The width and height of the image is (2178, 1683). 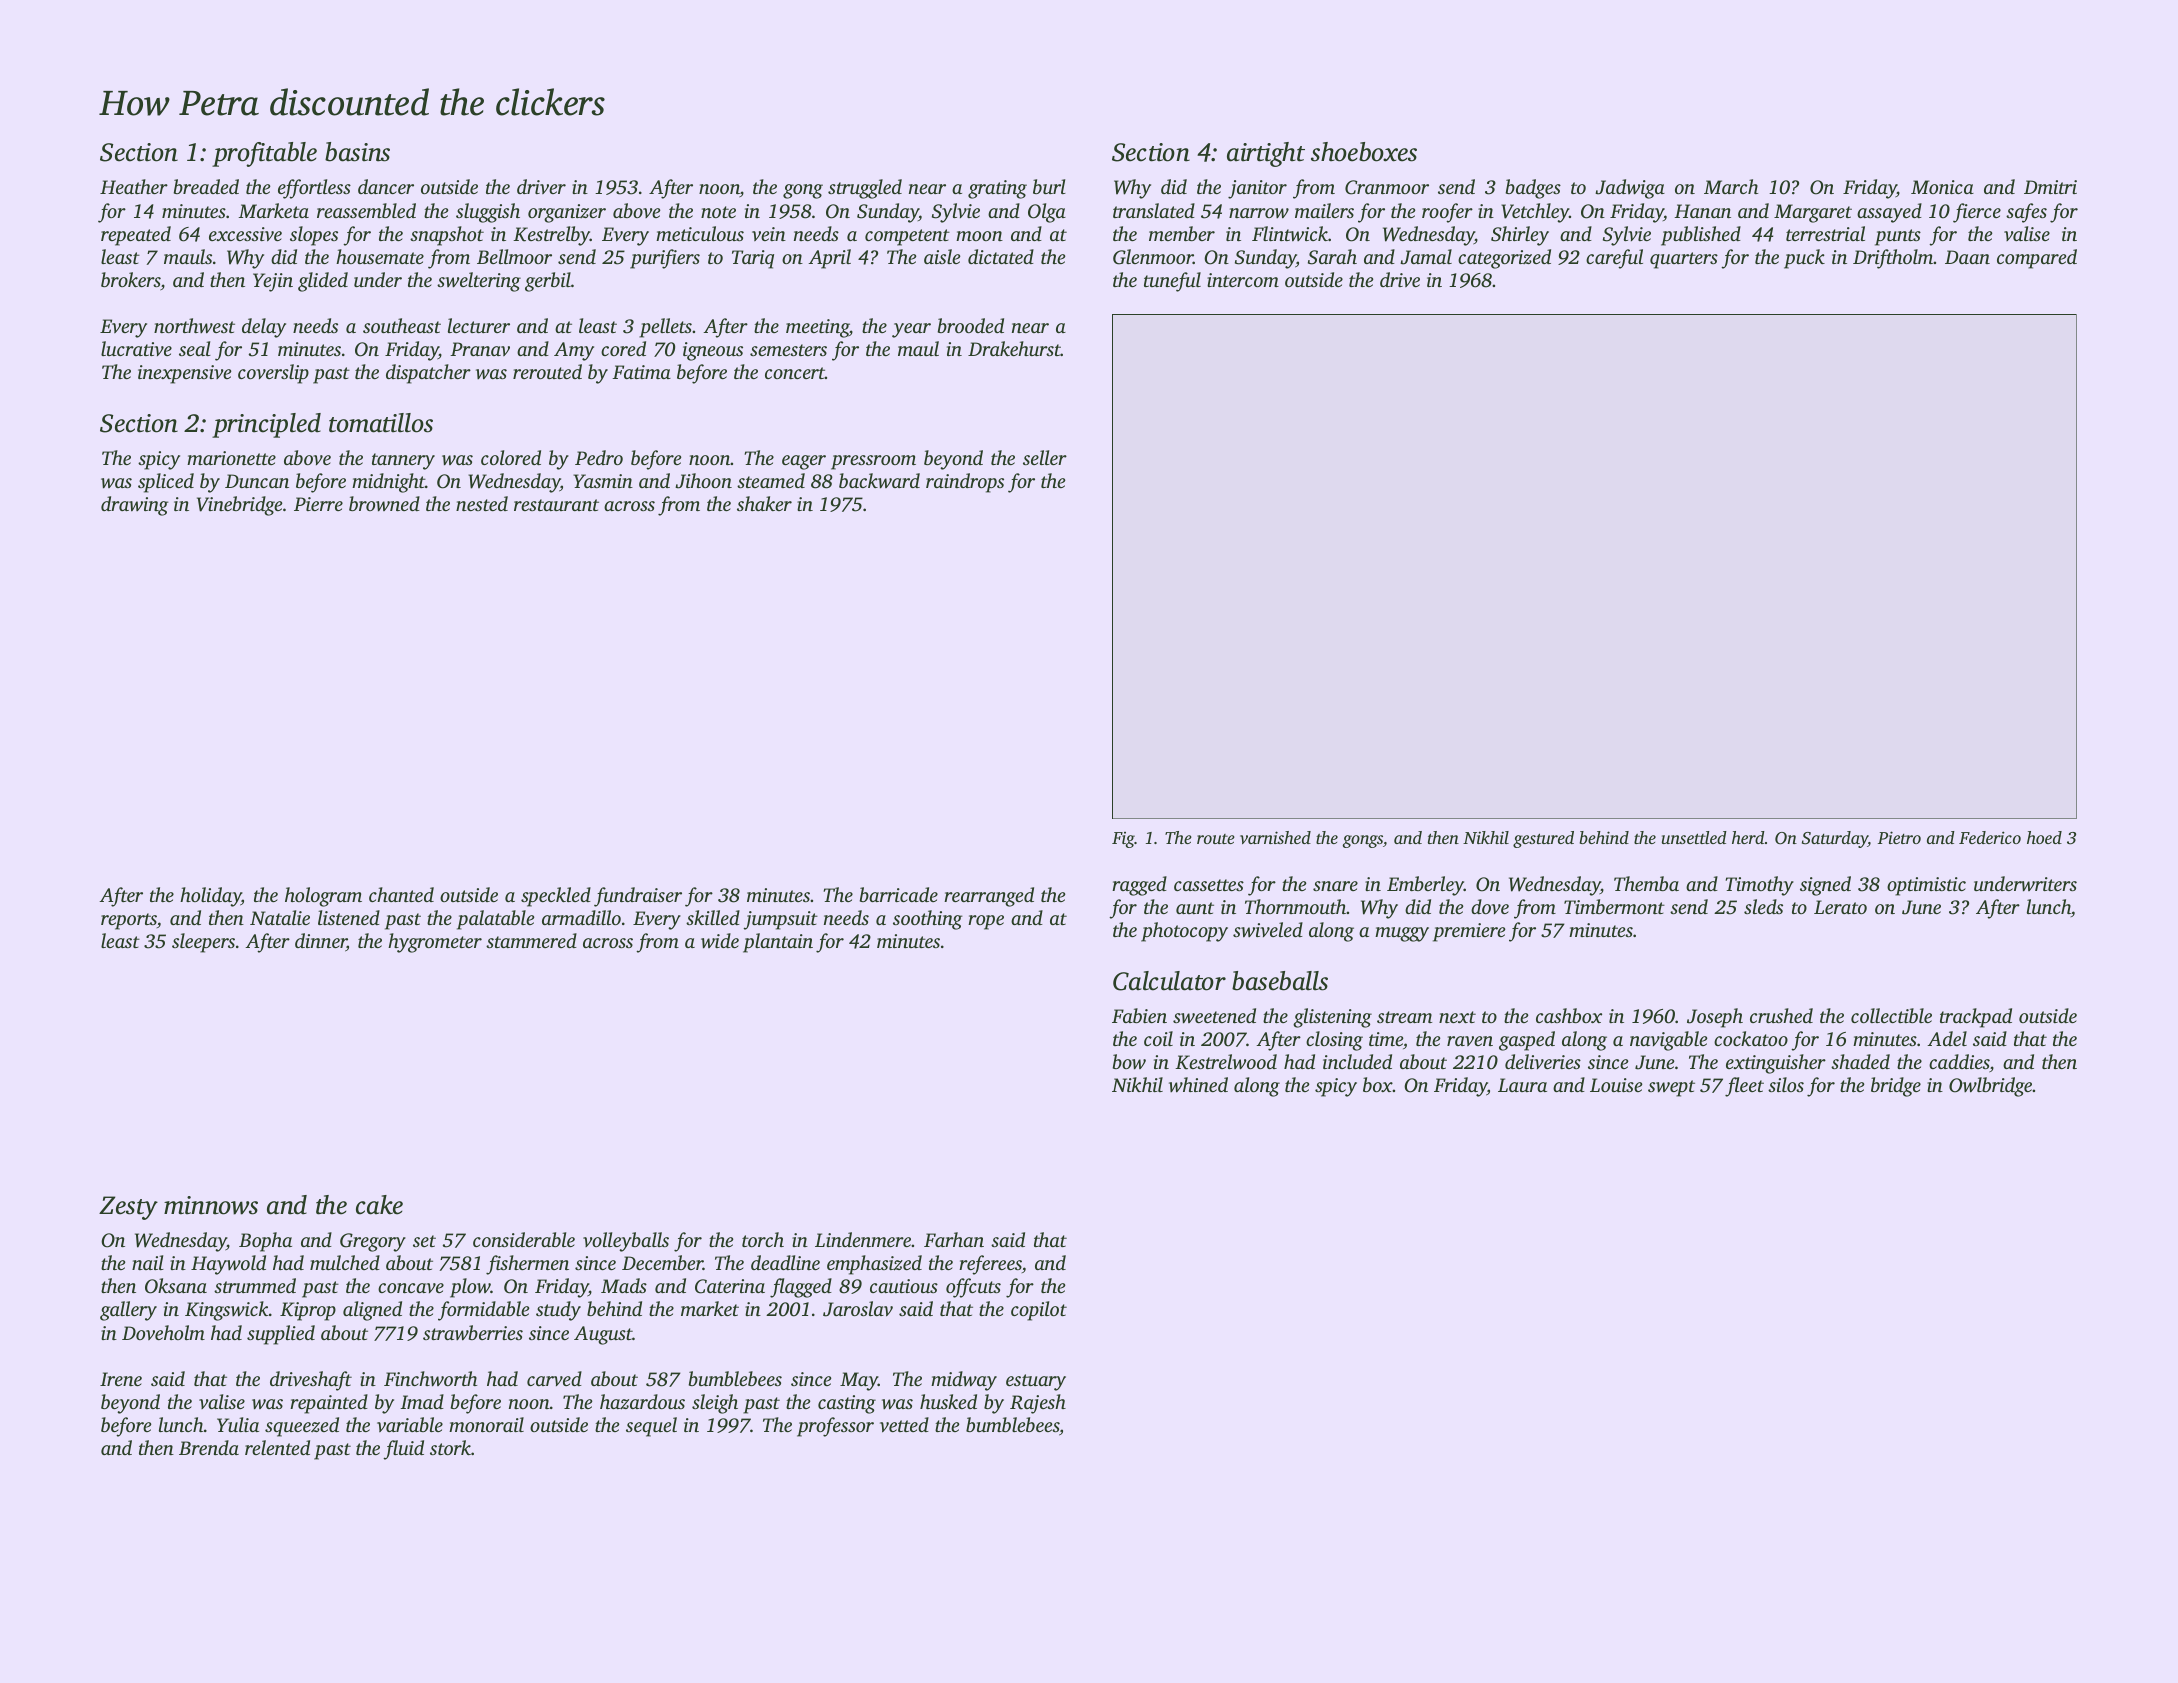 I want to click on gestured, so click(x=1543, y=839).
